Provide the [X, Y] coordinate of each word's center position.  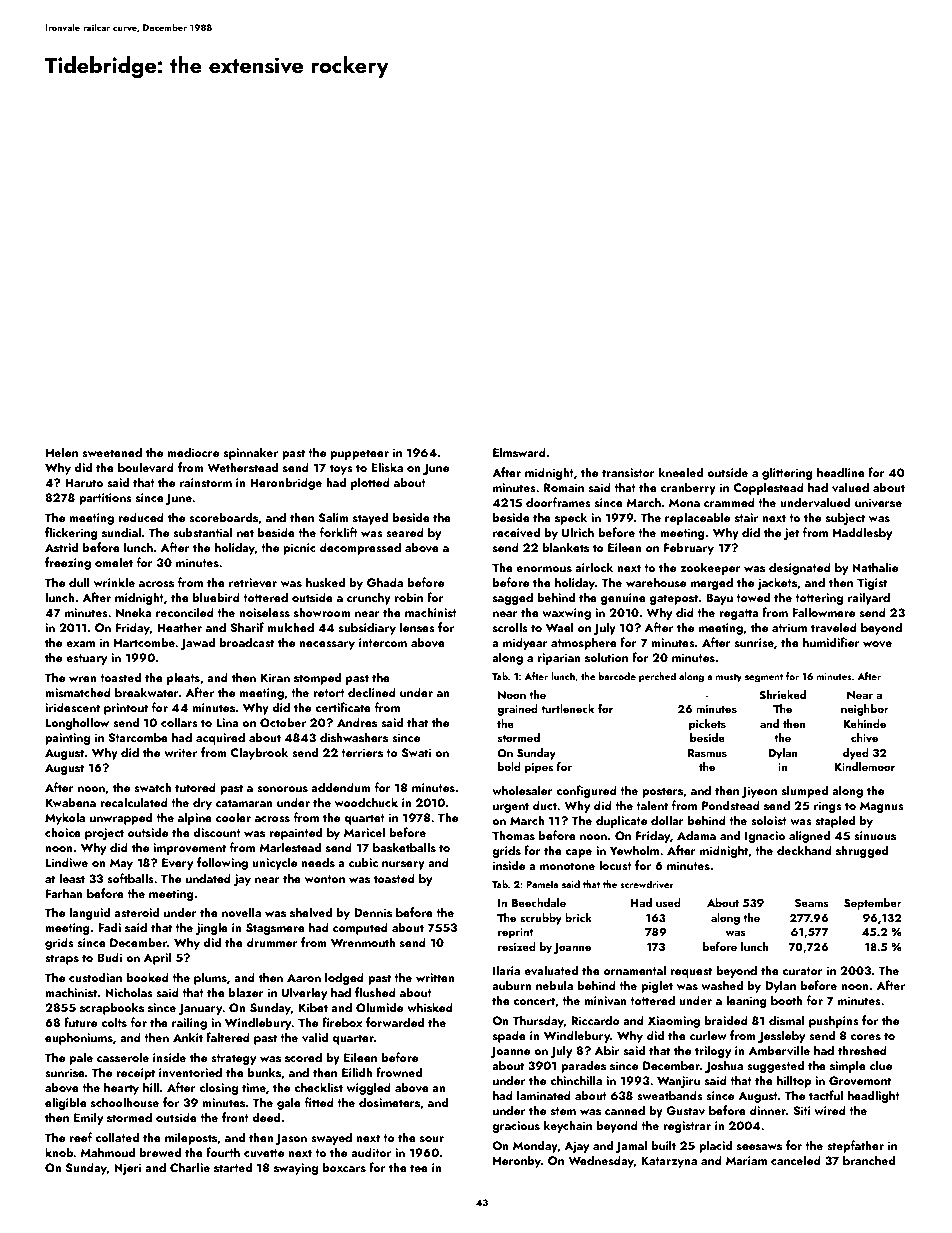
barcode [617, 676]
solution [606, 657]
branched [869, 1160]
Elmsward [519, 452]
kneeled [681, 472]
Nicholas [129, 992]
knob [59, 1152]
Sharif [247, 627]
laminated [544, 1095]
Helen [62, 452]
